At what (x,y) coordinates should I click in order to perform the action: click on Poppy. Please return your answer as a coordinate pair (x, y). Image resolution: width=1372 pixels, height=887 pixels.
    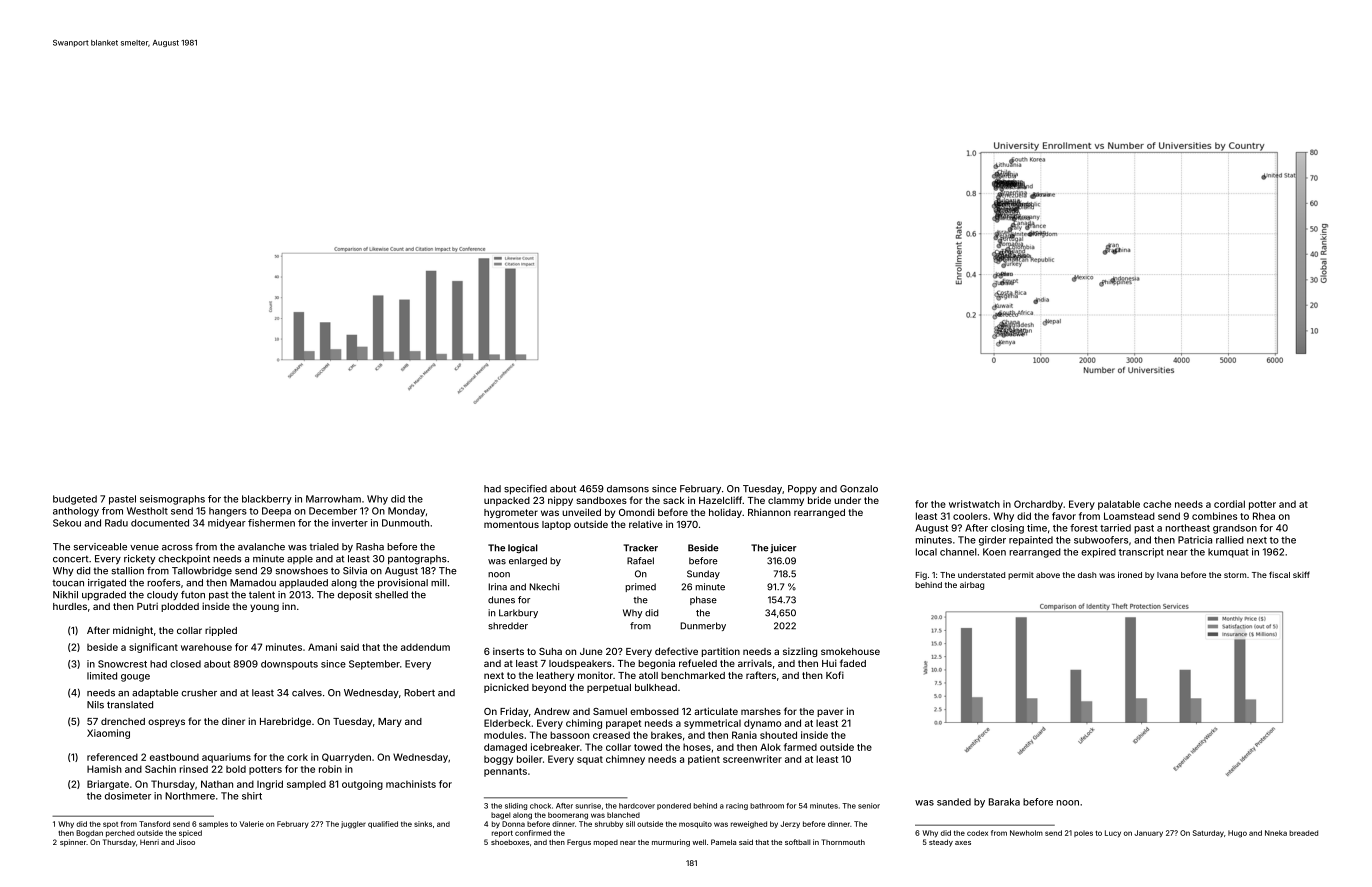
    Looking at the image, I should click on (802, 489).
